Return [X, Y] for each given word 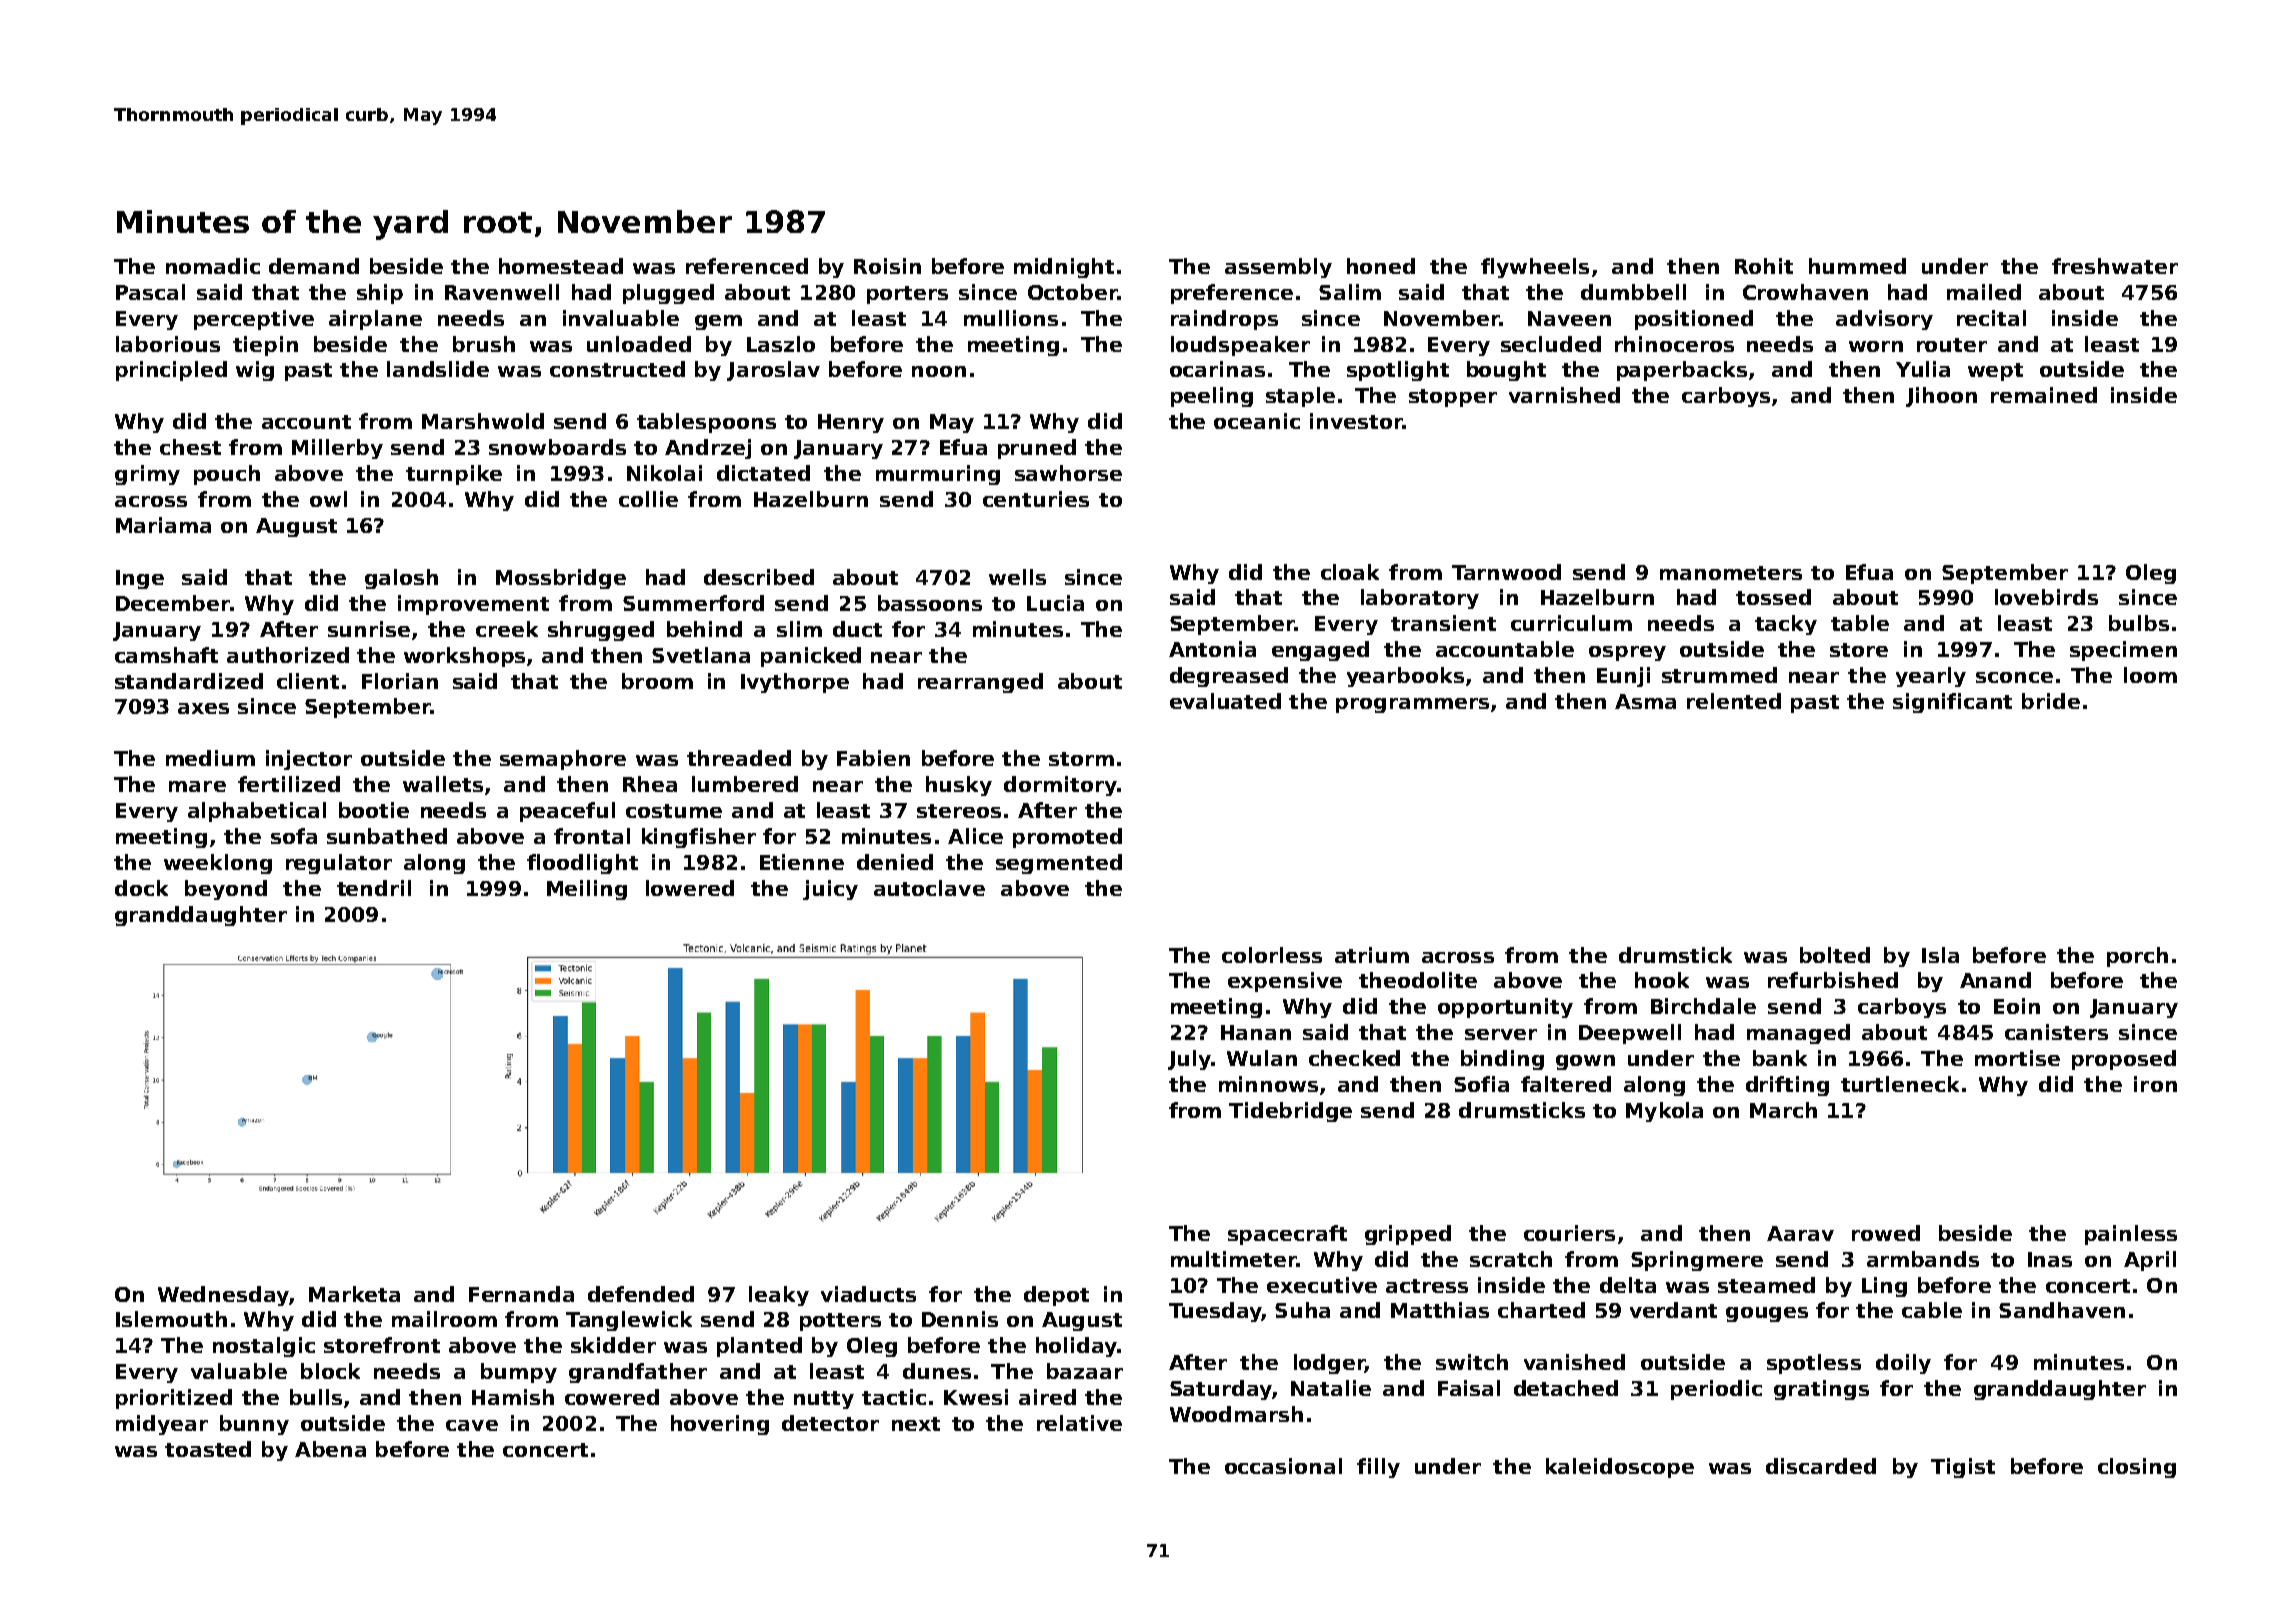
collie [648, 499]
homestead [561, 266]
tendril [374, 888]
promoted [1067, 838]
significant [1952, 703]
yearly [1931, 677]
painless [2131, 1235]
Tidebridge [1290, 1112]
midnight [1064, 268]
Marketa [354, 1294]
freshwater [2115, 266]
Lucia [1055, 603]
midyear [162, 1425]
